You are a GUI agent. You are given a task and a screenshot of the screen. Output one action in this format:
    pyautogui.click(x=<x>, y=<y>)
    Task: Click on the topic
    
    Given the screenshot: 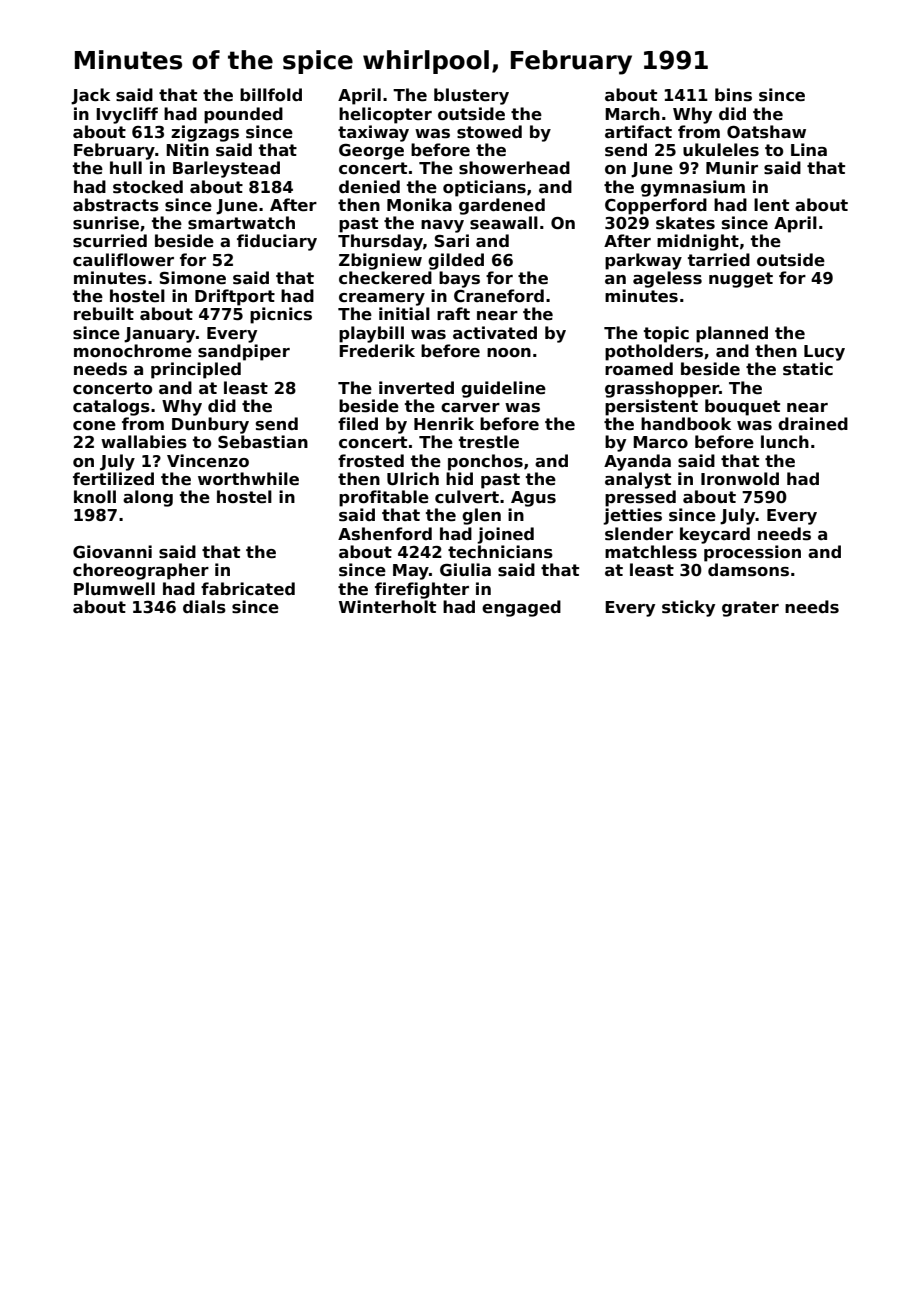 What is the action you would take?
    pyautogui.click(x=666, y=334)
